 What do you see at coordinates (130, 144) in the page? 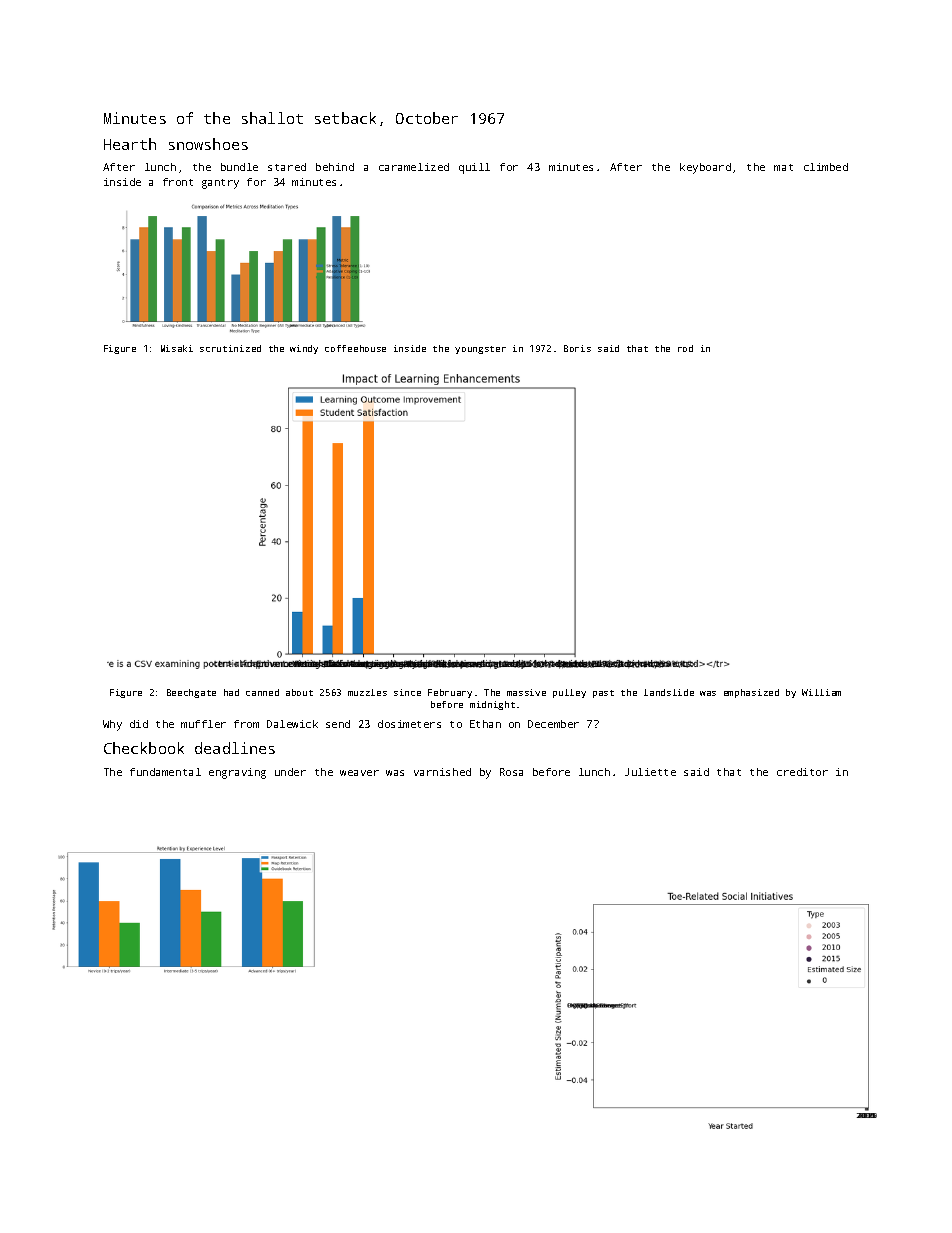
I see `Hearth` at bounding box center [130, 144].
